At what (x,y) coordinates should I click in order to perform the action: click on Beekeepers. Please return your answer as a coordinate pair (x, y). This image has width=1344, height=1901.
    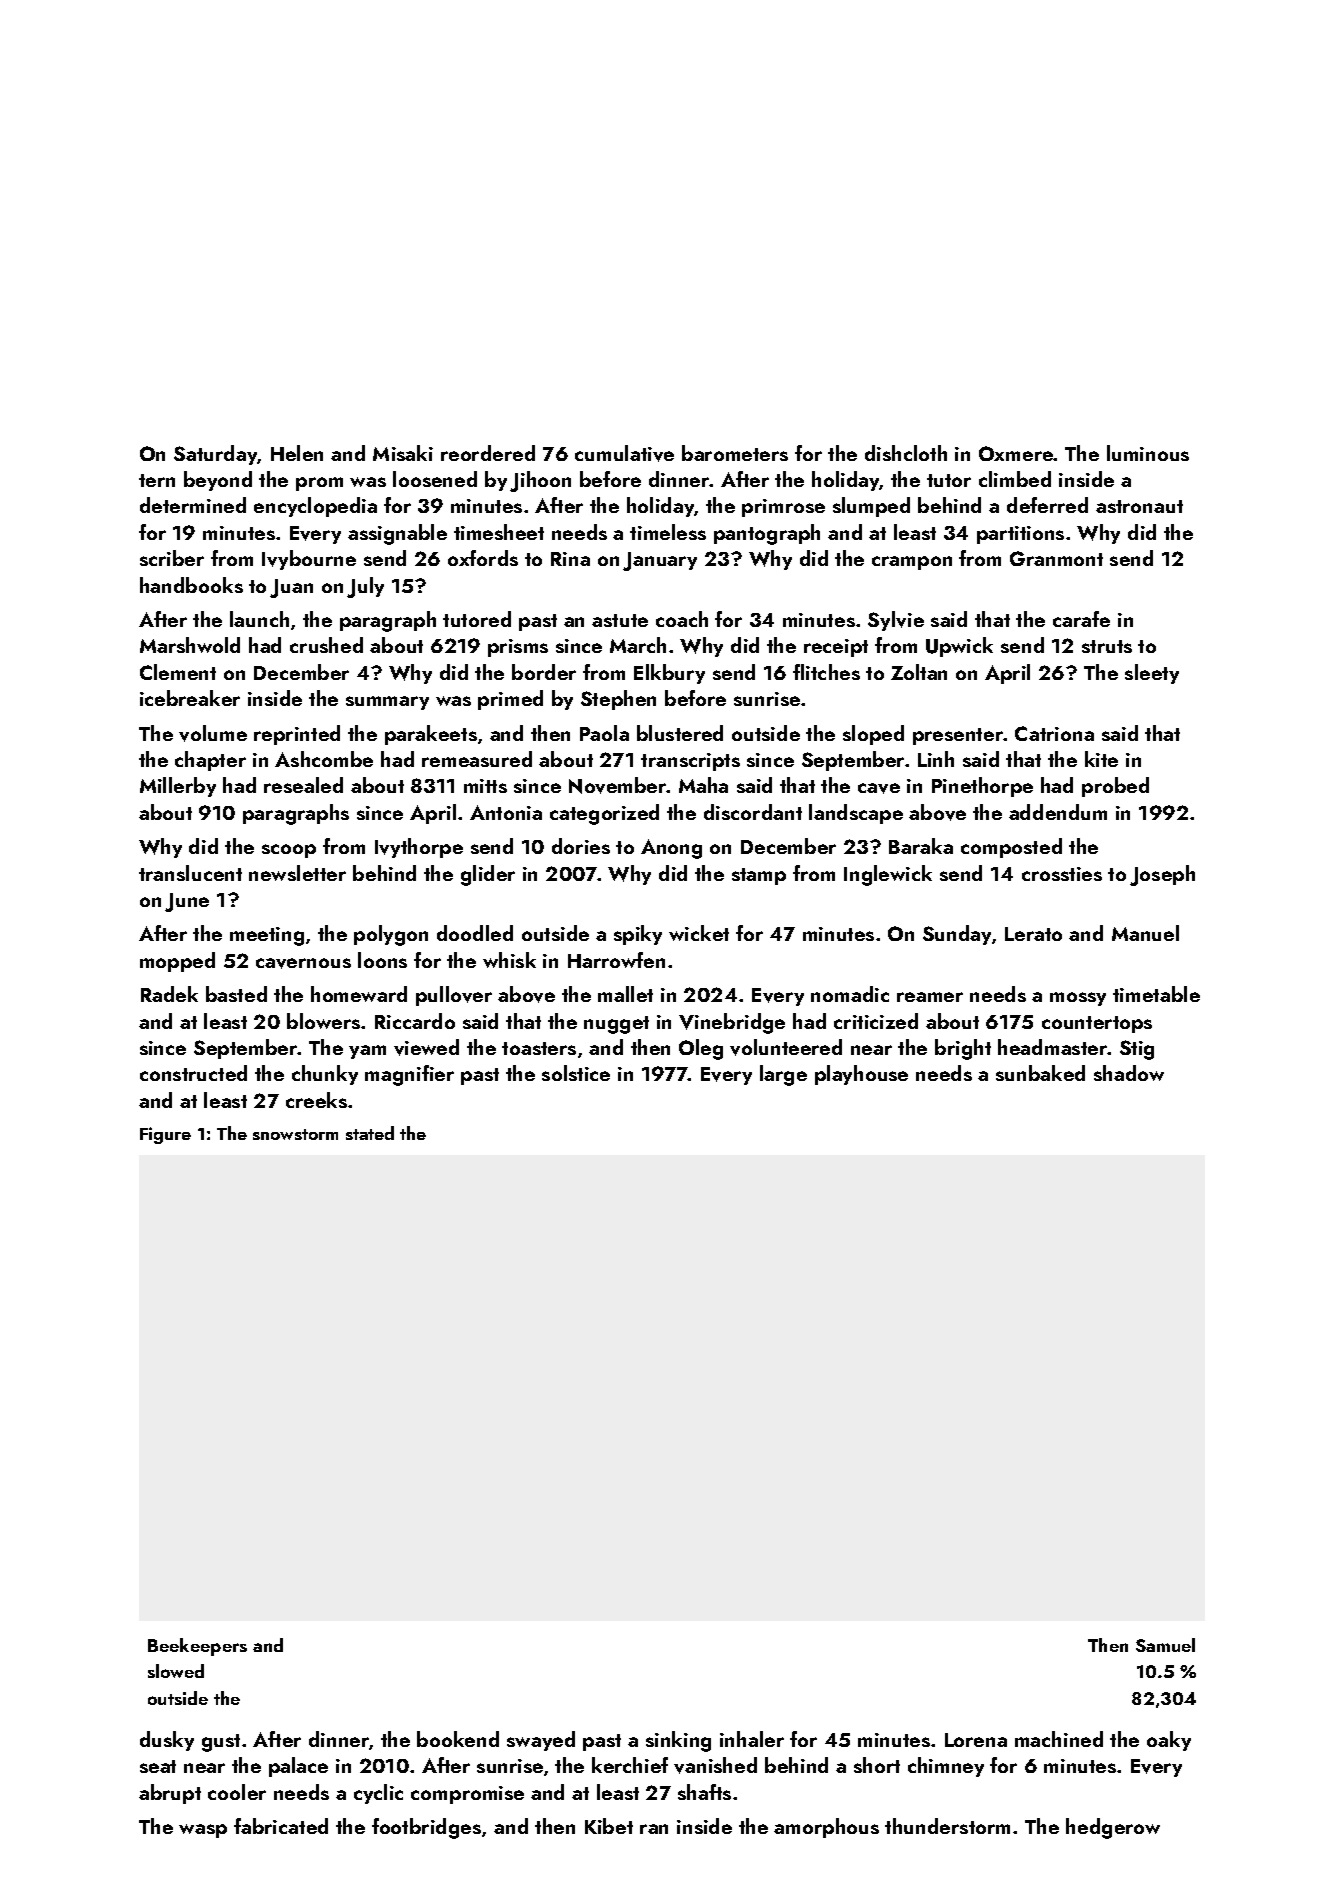
    Looking at the image, I should click on (197, 1647).
